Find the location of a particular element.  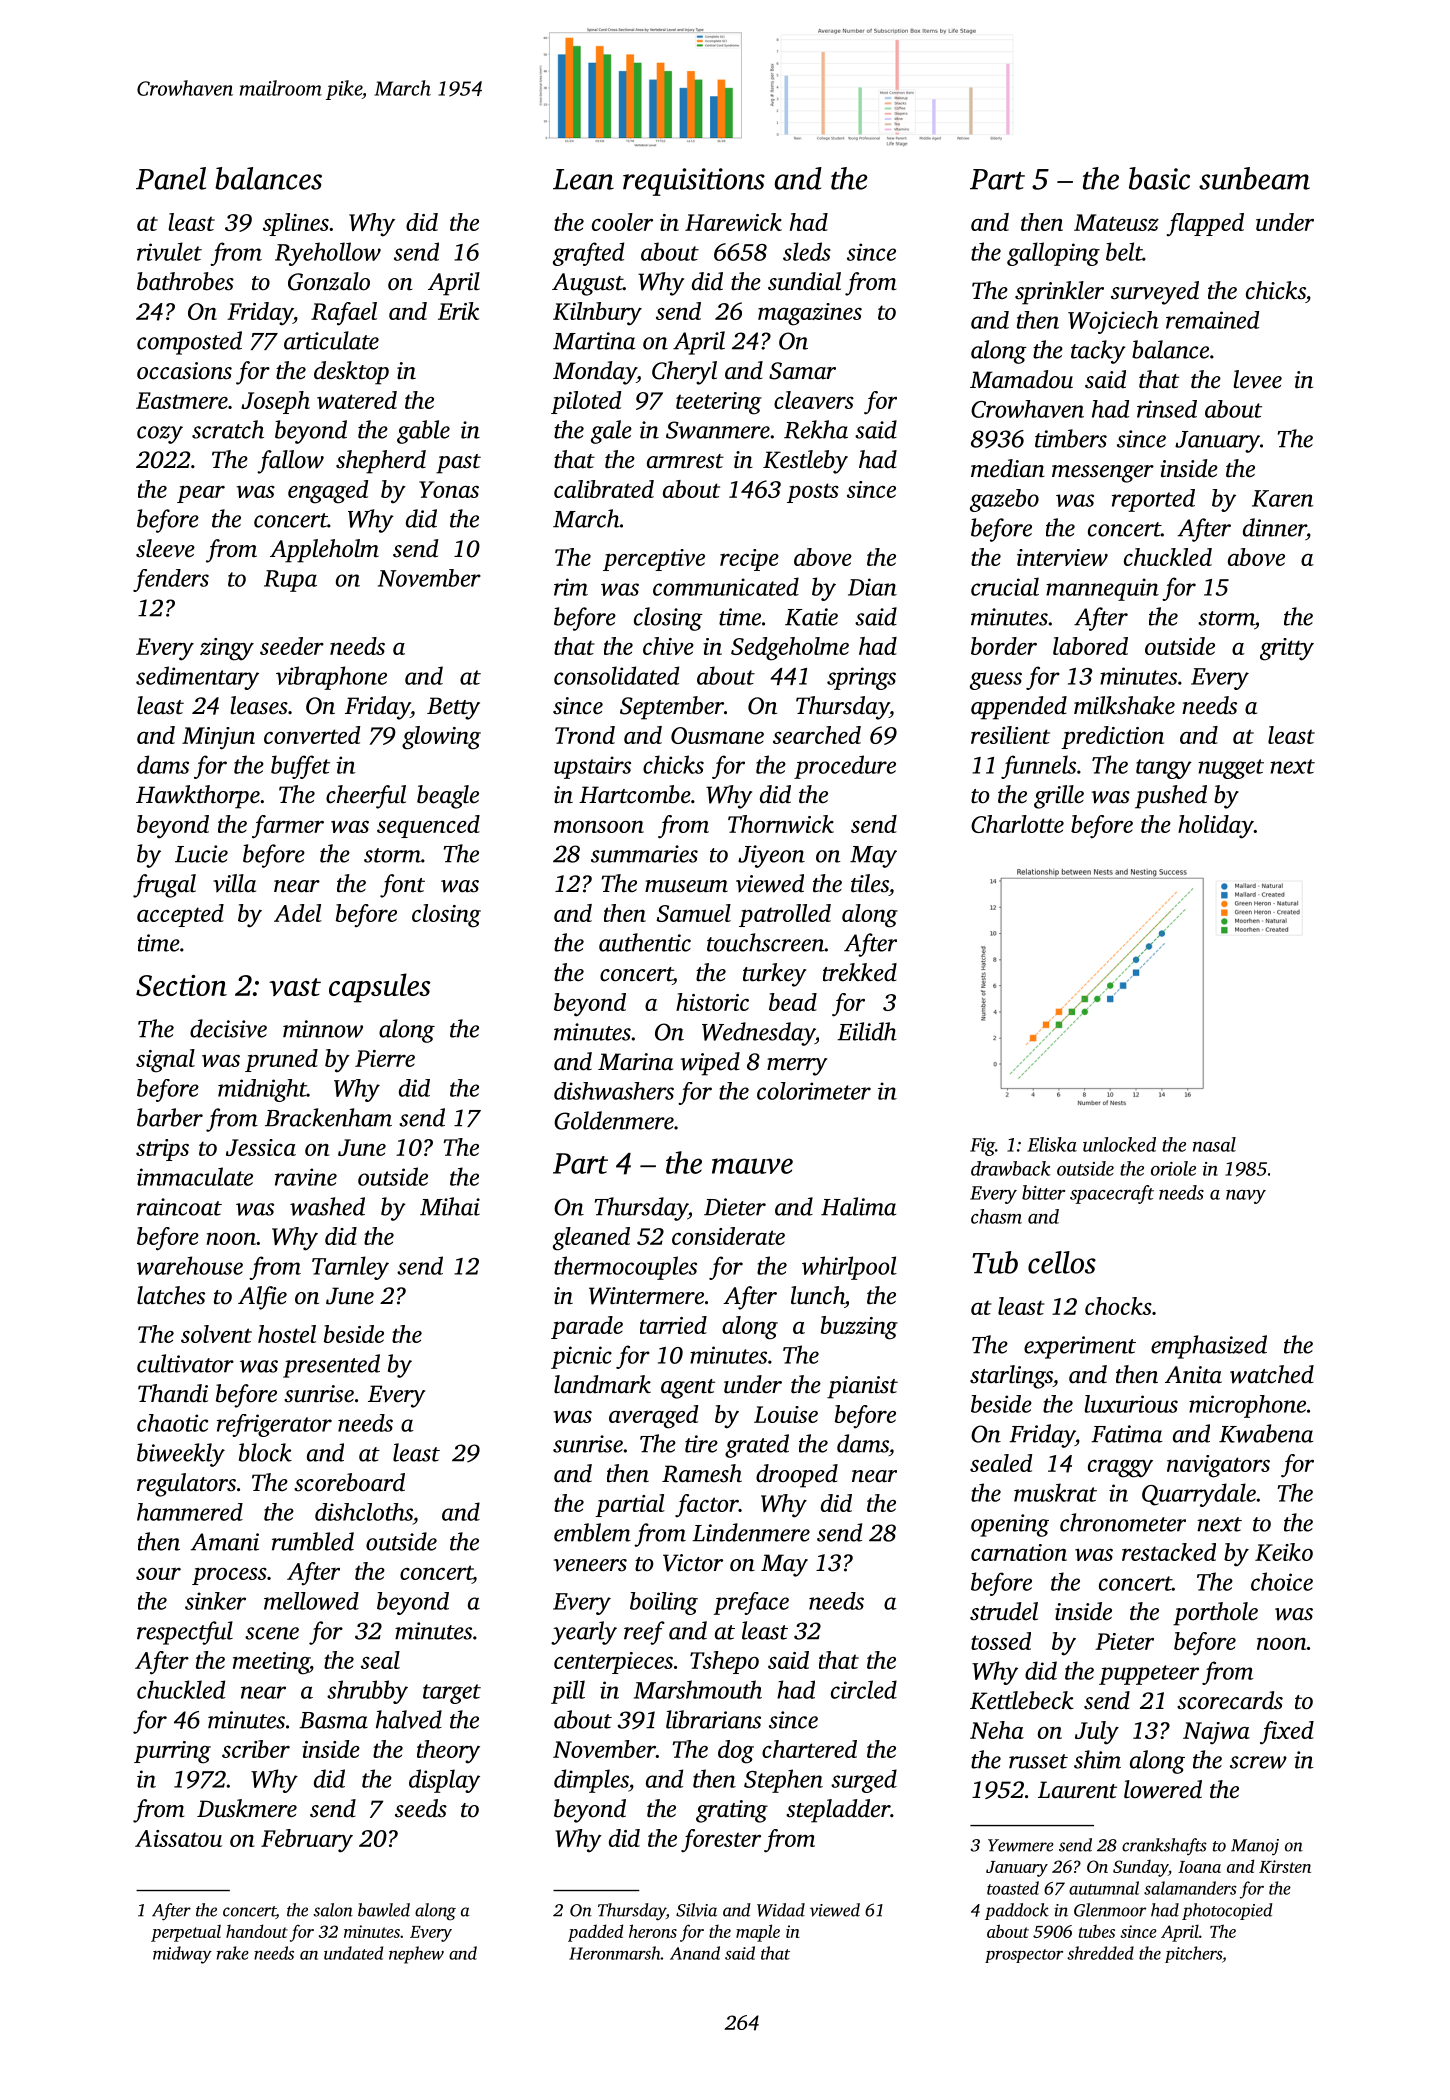

Katie is located at coordinates (811, 617).
